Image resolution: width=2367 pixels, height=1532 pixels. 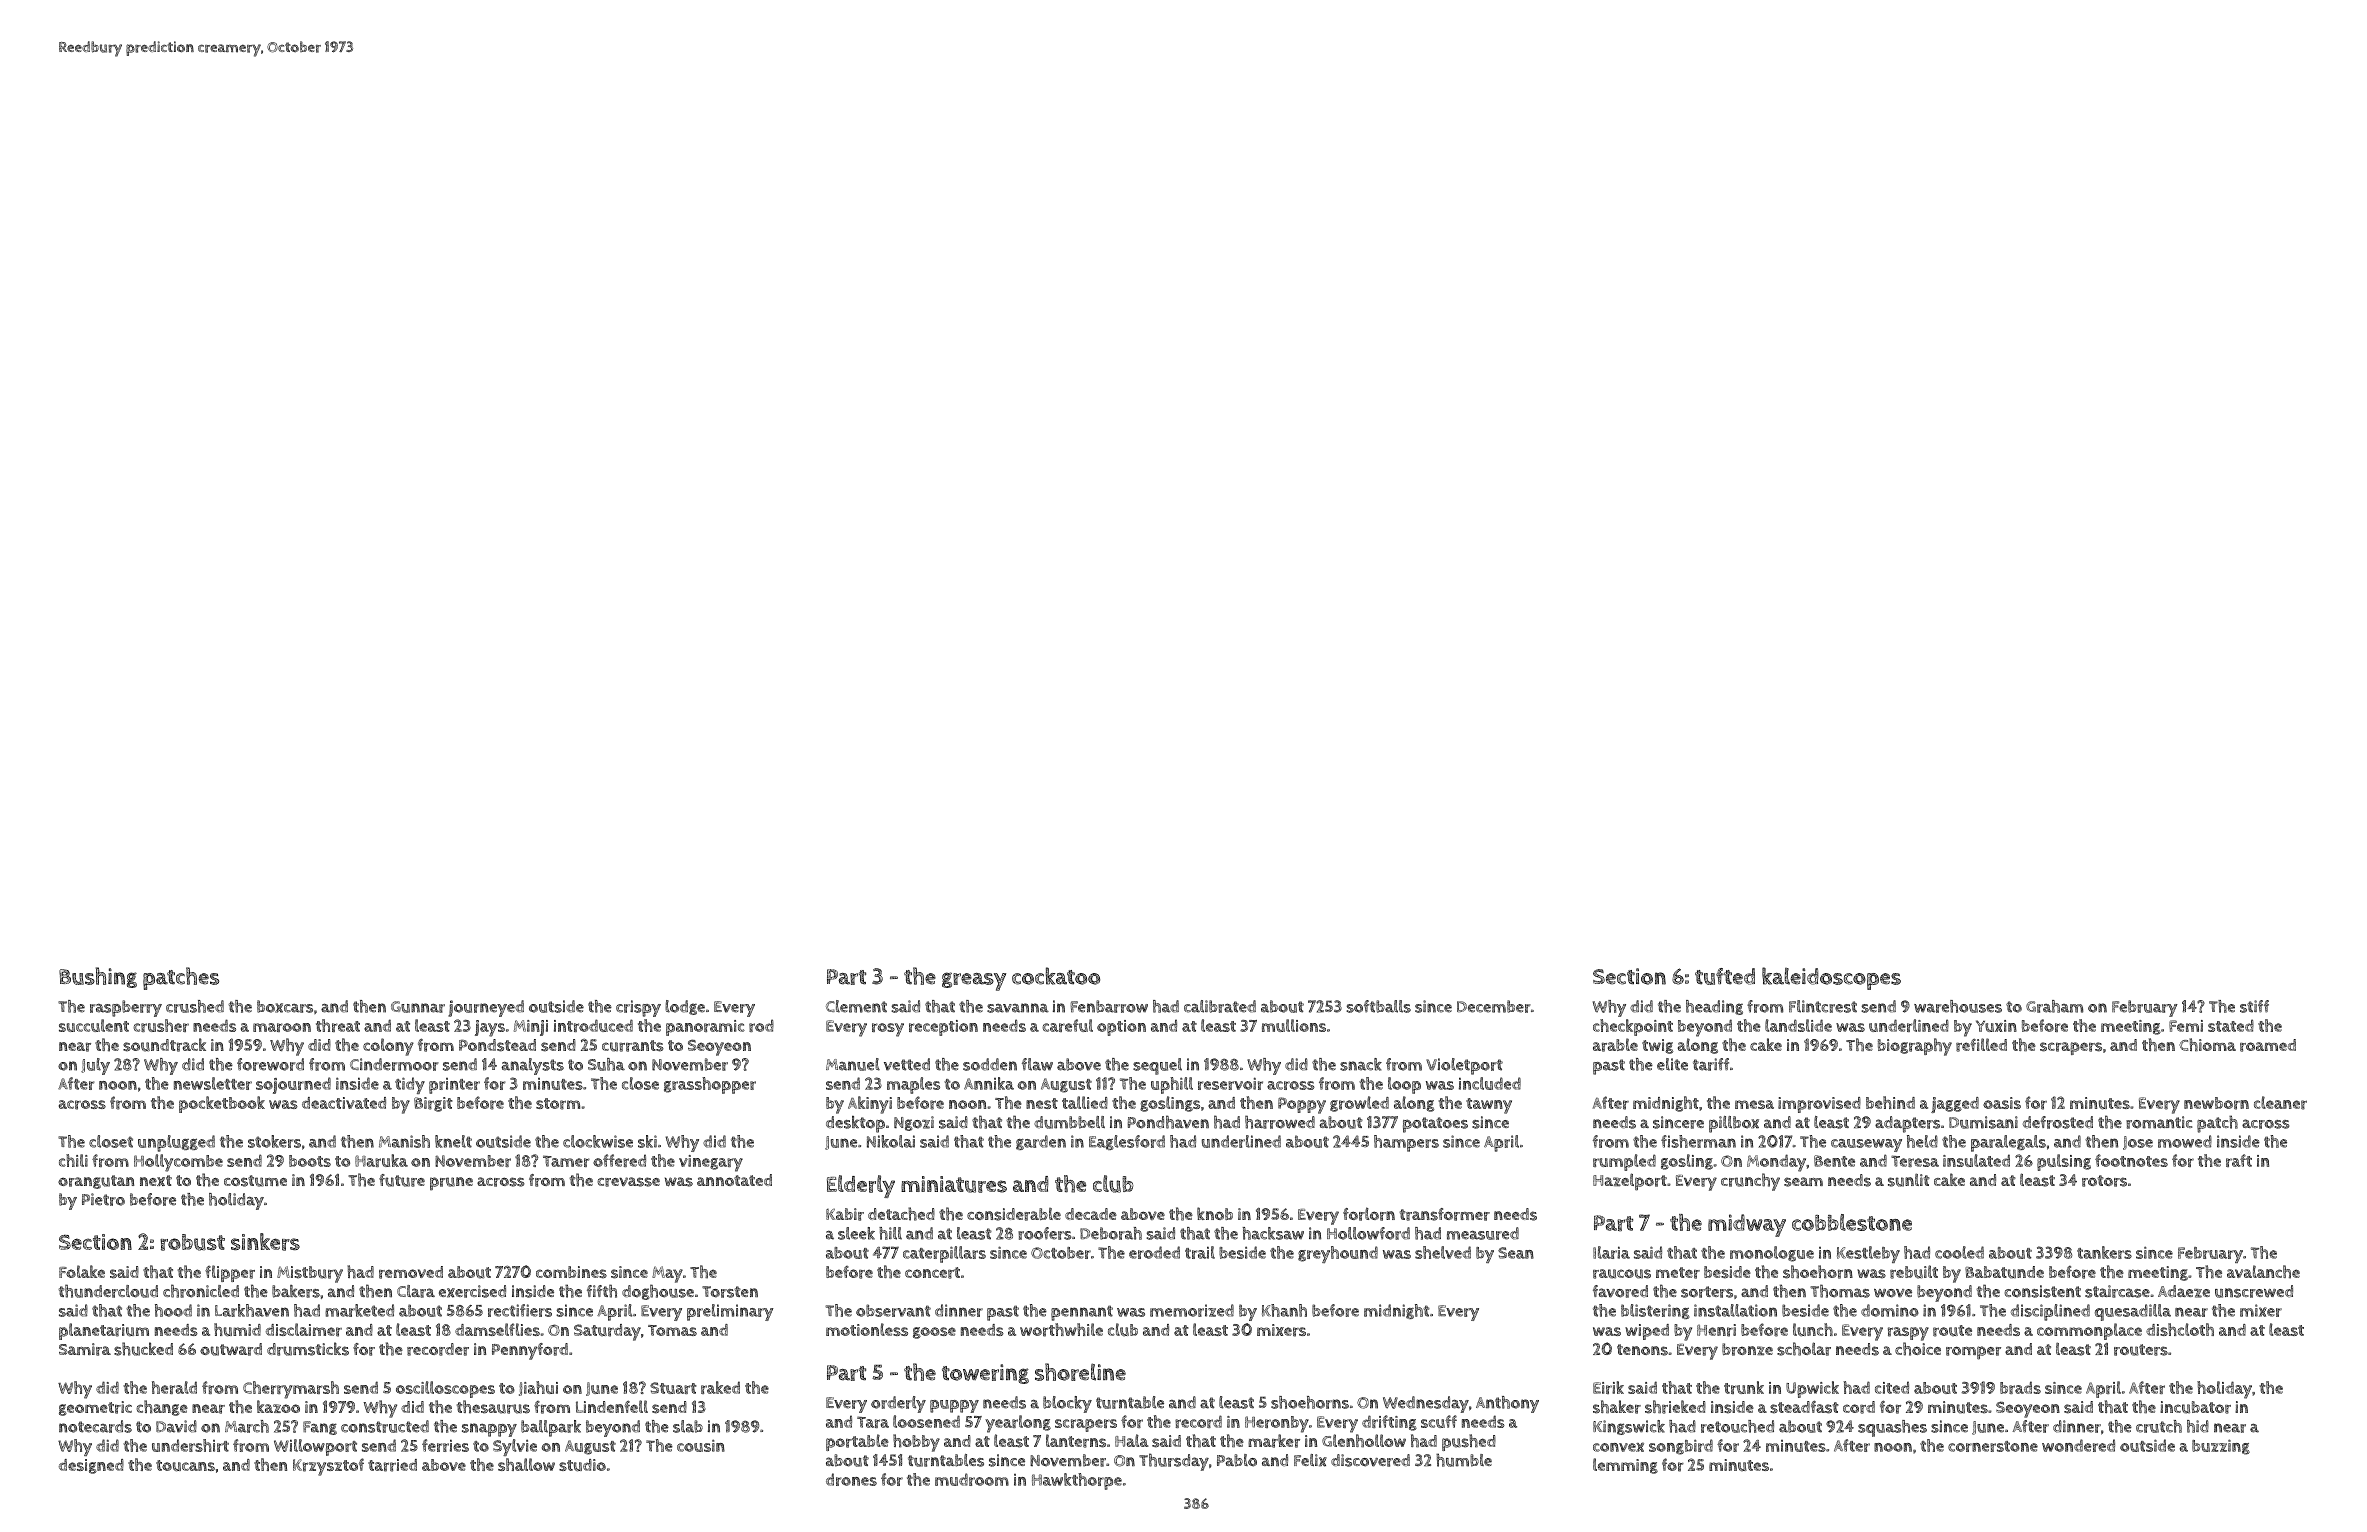 What do you see at coordinates (285, 1006) in the image?
I see `boxcars` at bounding box center [285, 1006].
